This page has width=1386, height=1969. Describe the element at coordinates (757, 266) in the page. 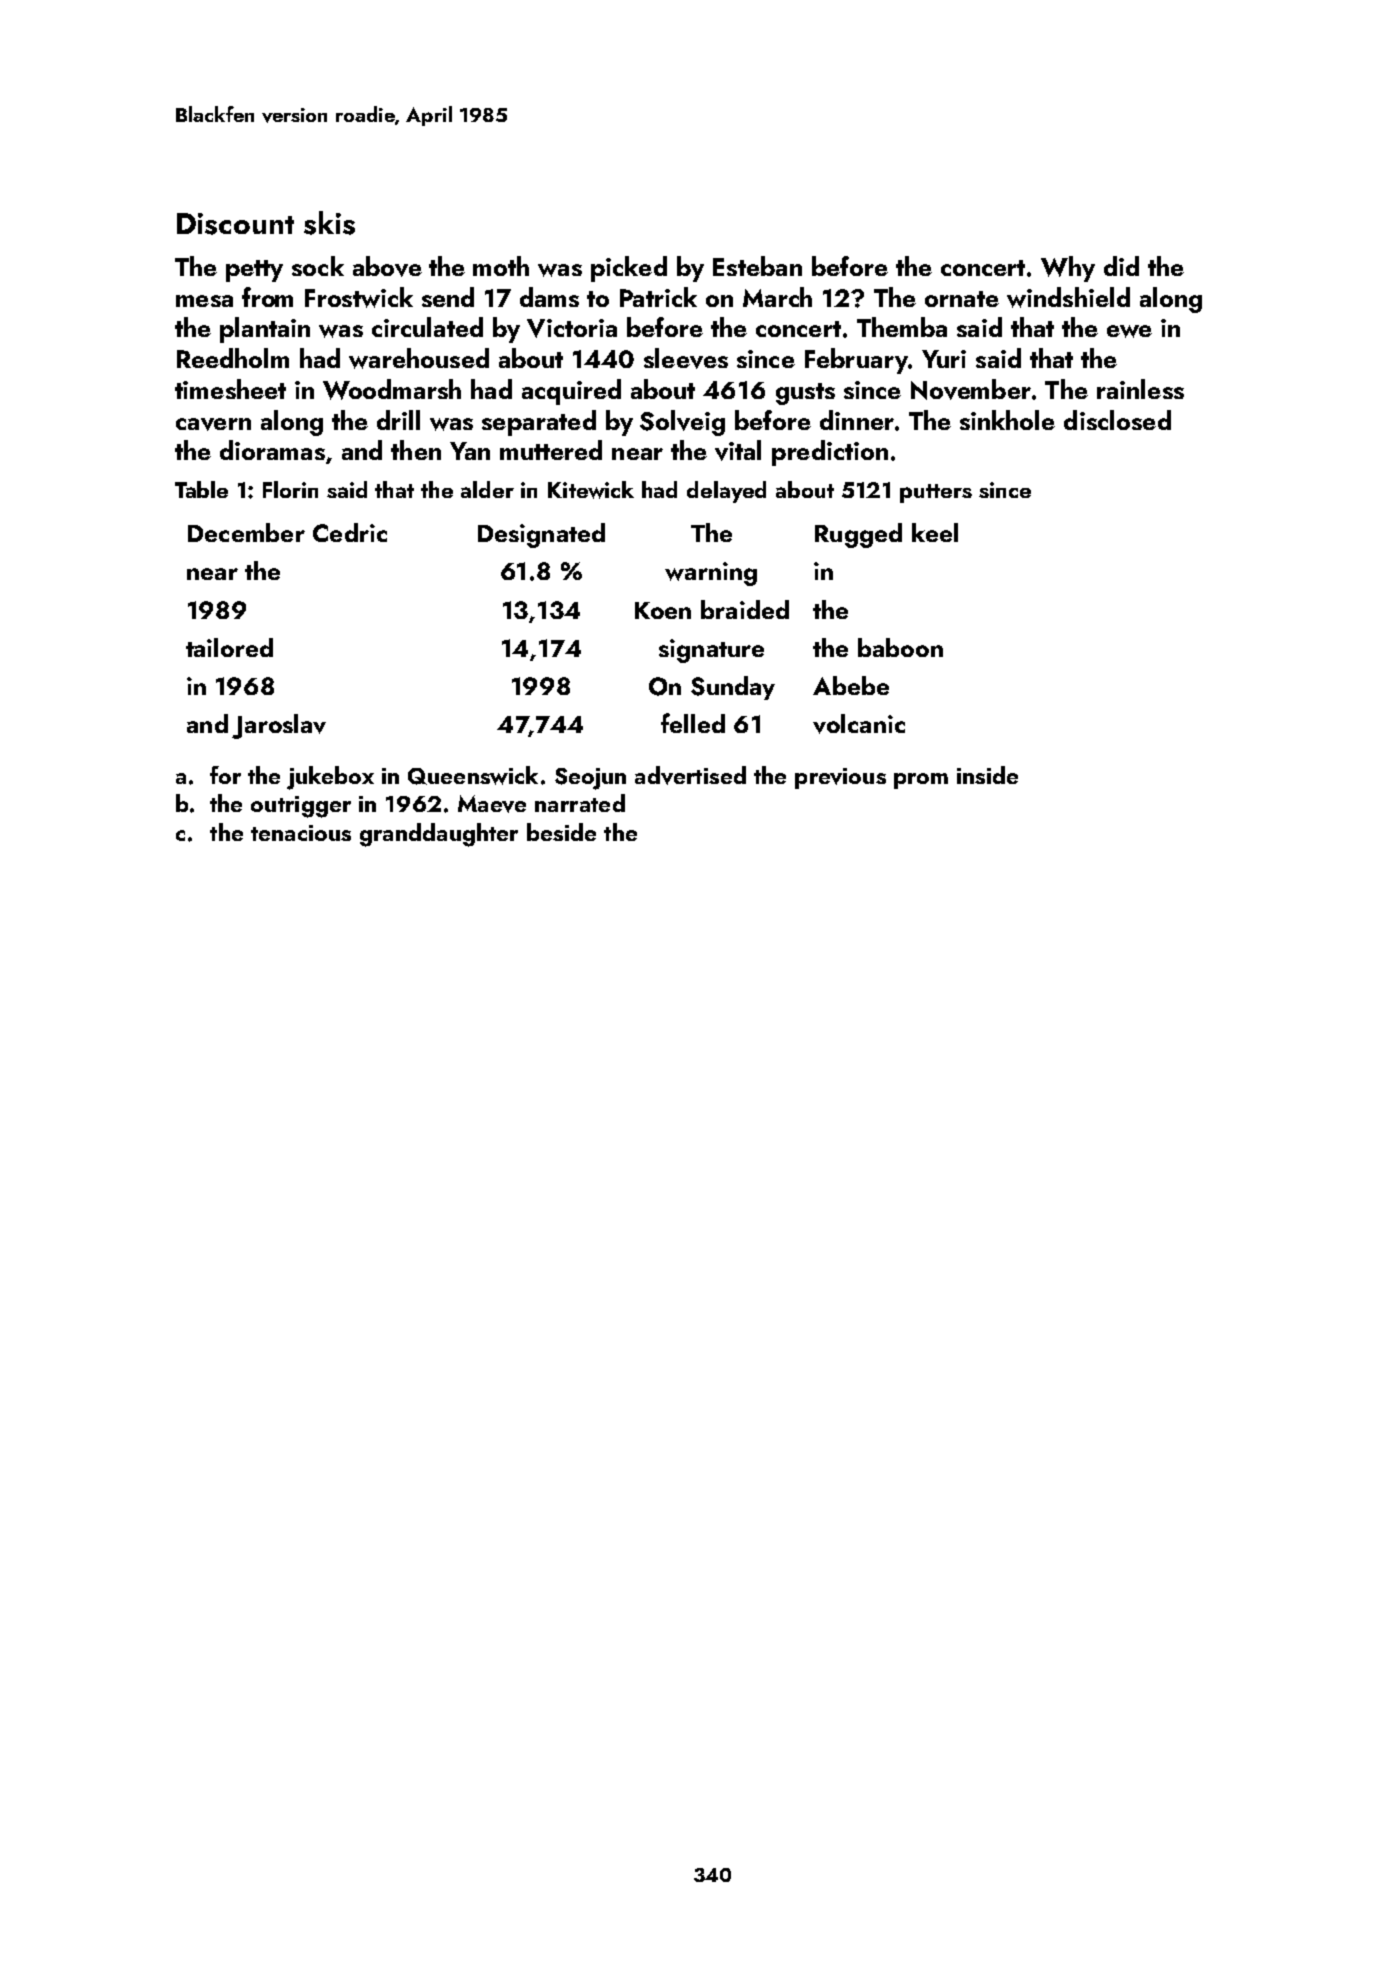

I see `Esteban` at that location.
